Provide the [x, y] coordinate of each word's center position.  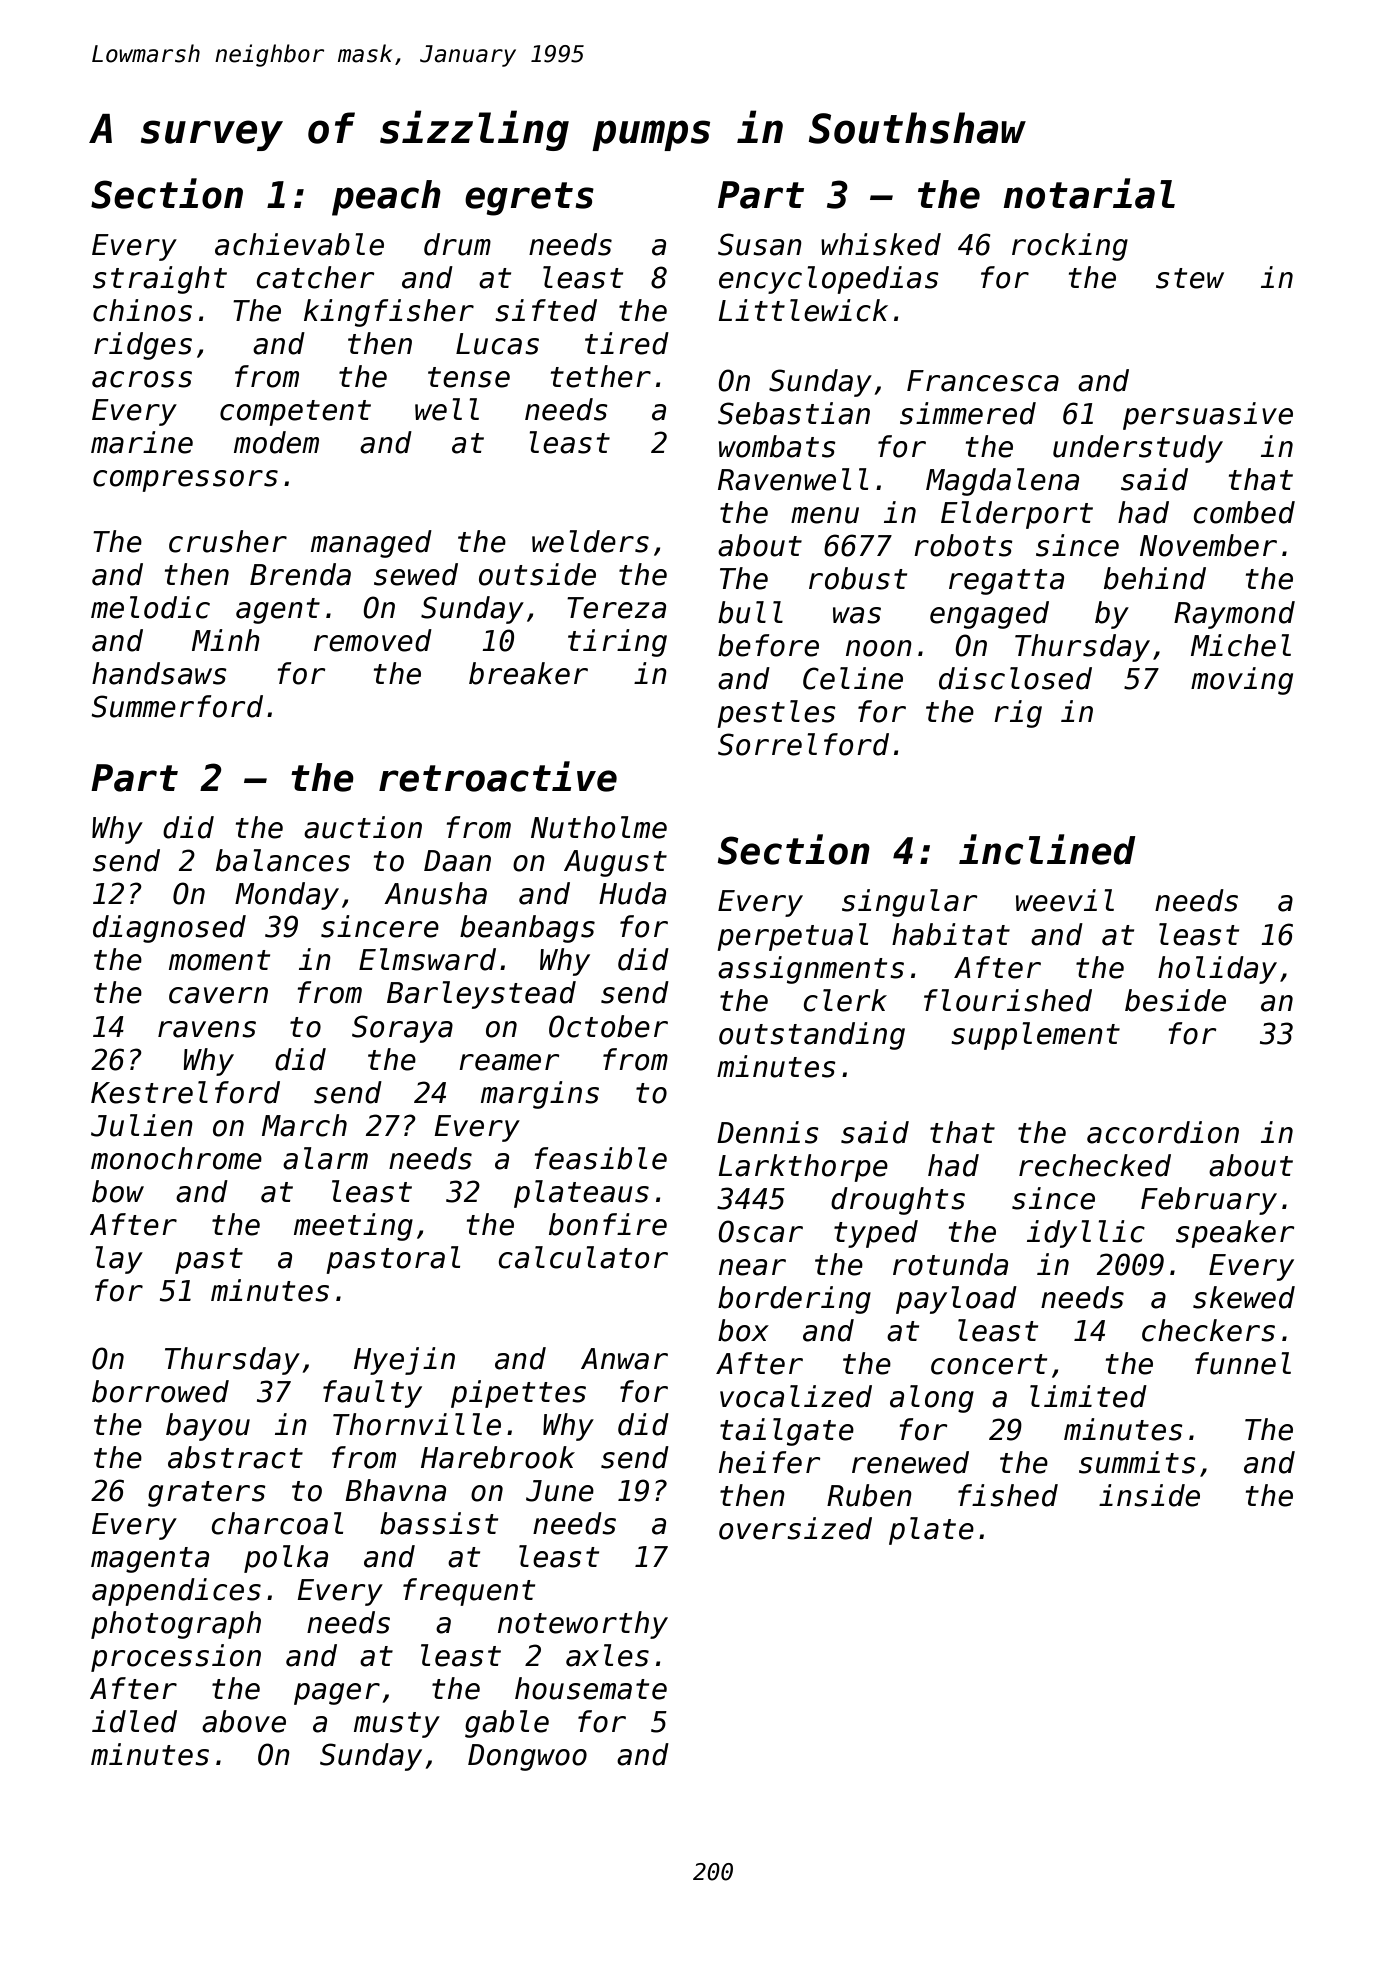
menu [825, 515]
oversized [795, 1528]
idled [134, 1721]
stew [1190, 278]
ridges [143, 346]
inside [1149, 1495]
